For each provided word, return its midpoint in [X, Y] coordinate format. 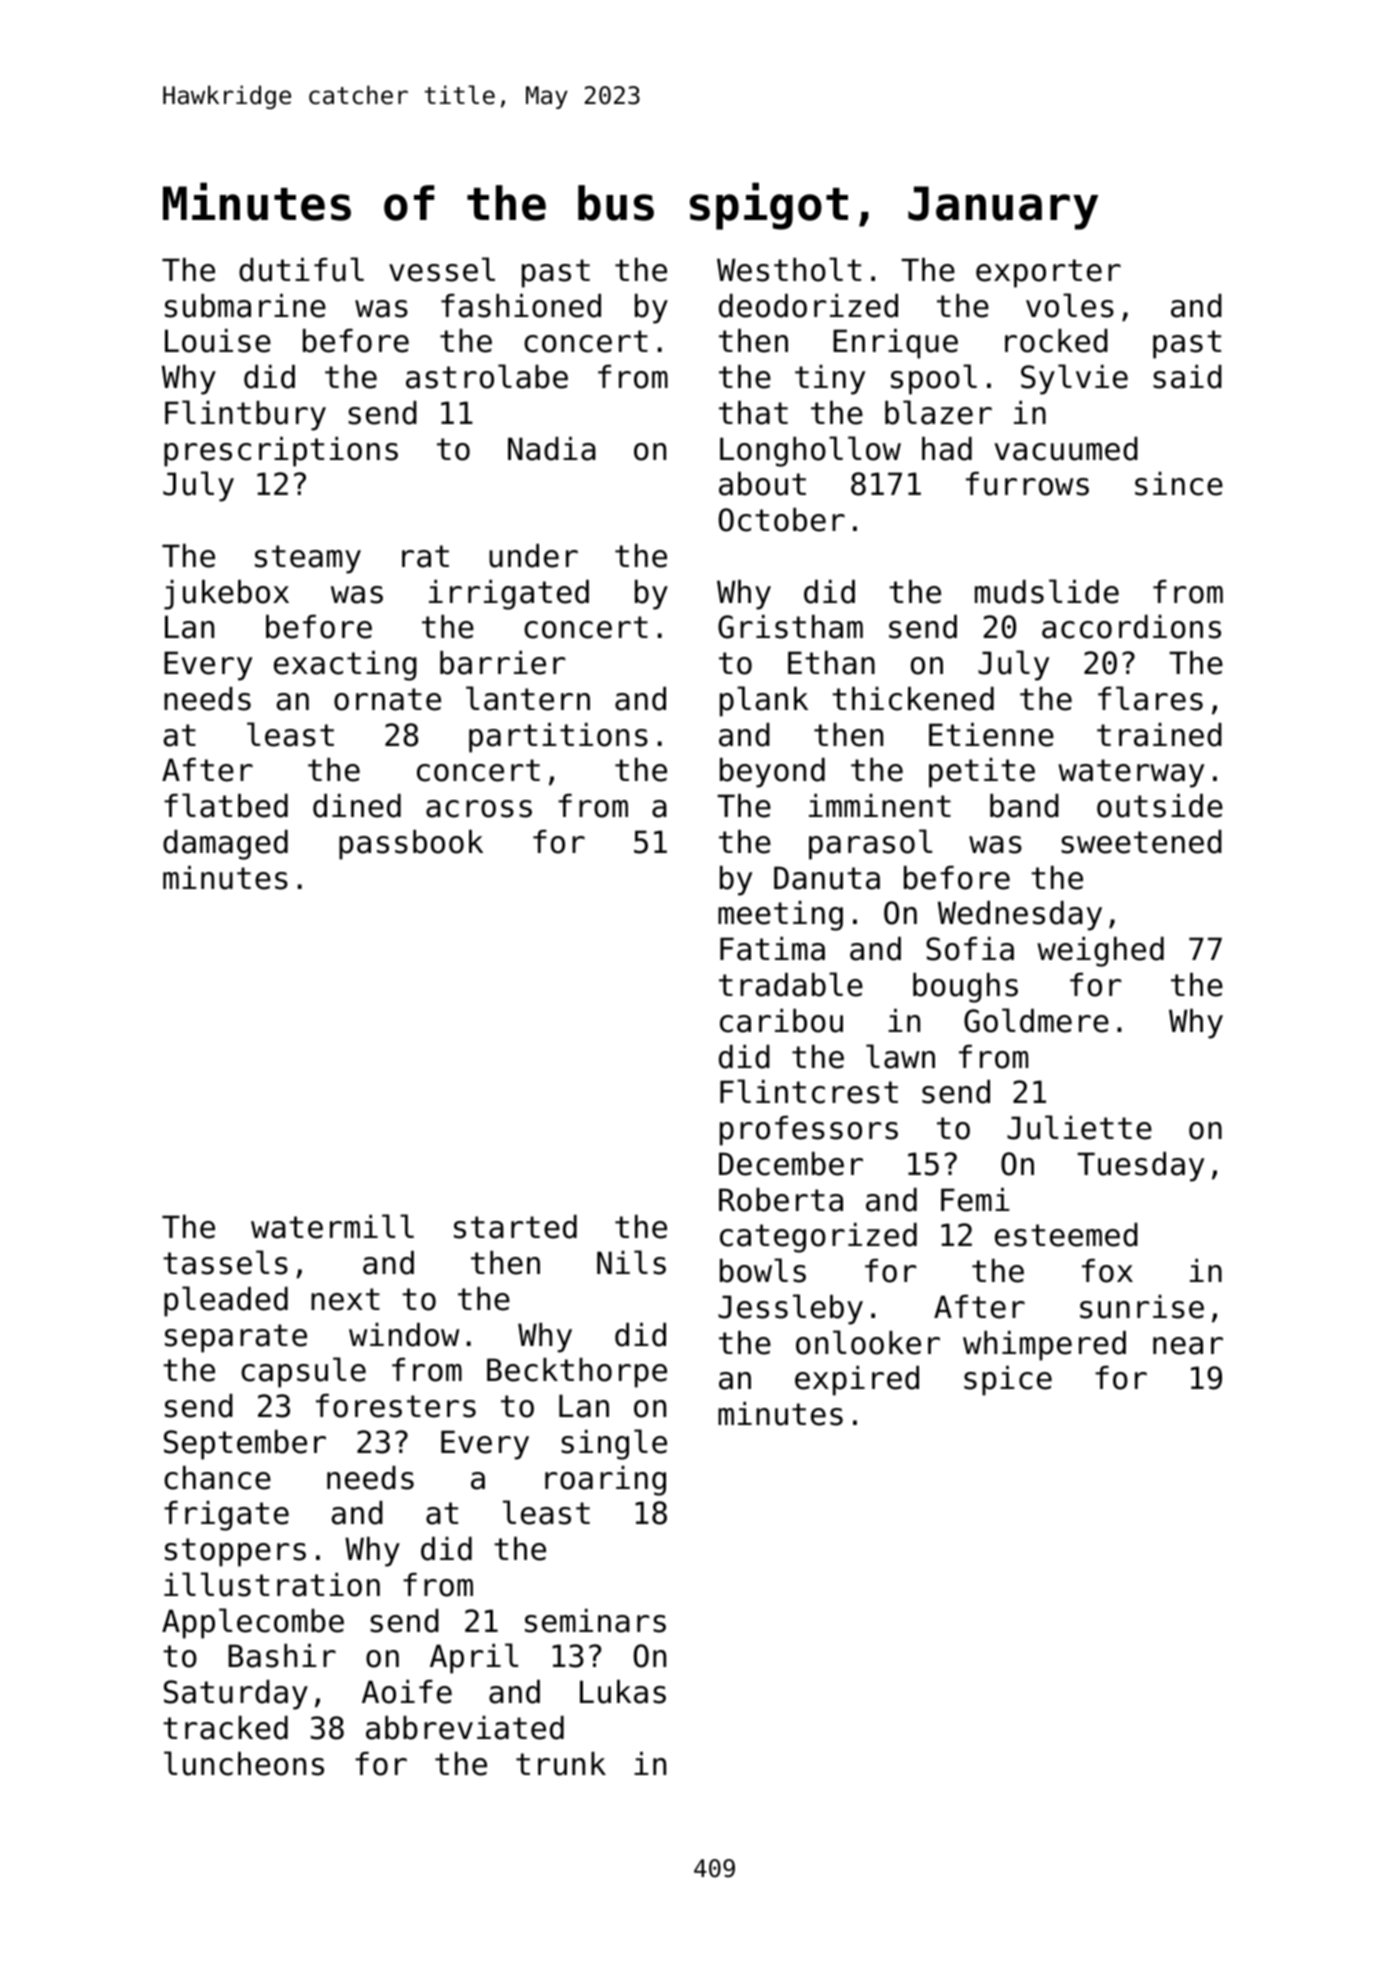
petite [982, 773]
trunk [561, 1764]
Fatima [772, 949]
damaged [225, 845]
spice [1008, 1381]
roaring [605, 1481]
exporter [1048, 273]
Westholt [789, 269]
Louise [218, 341]
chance [217, 1478]
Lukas [623, 1692]
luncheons [244, 1763]
